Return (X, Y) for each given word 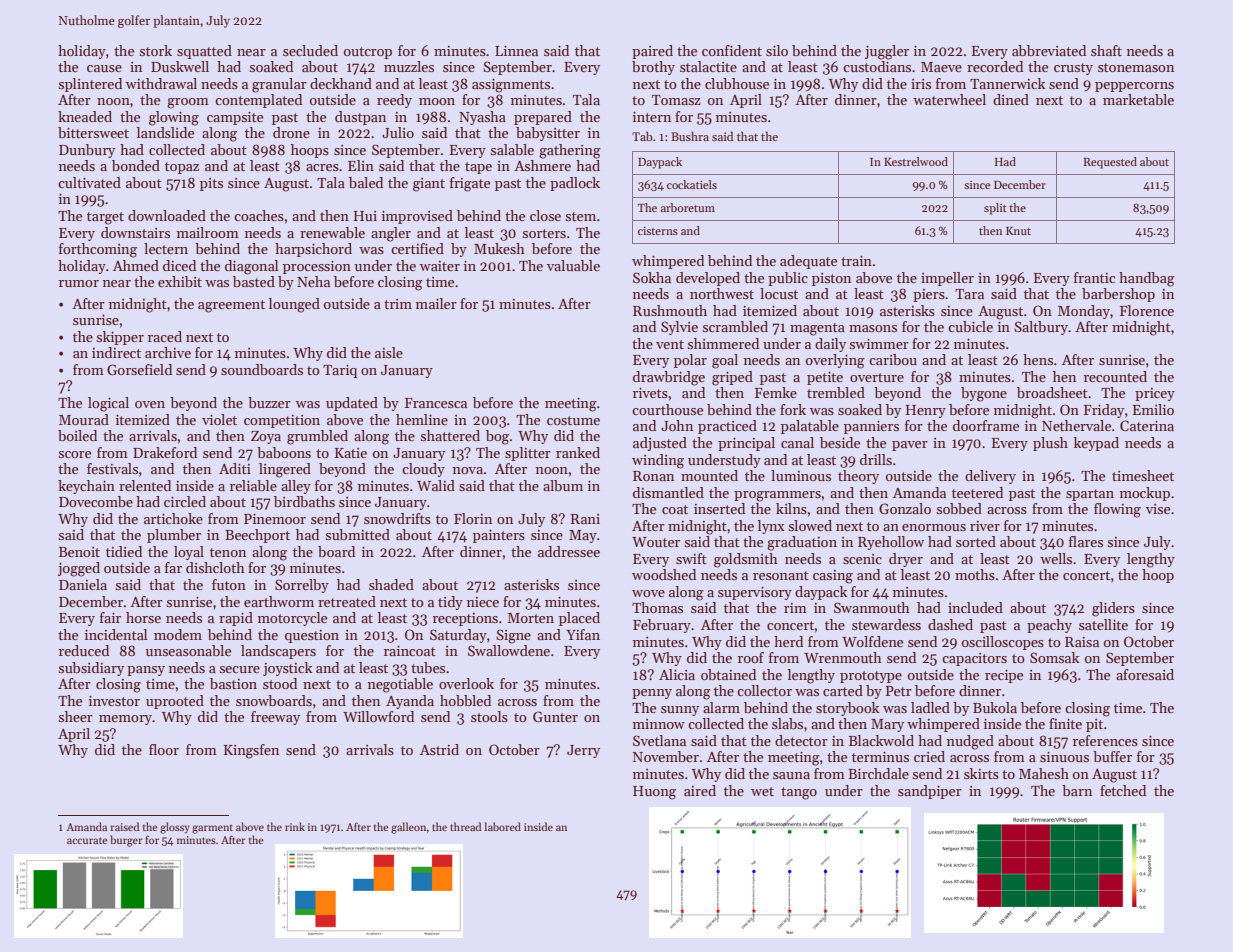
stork (155, 50)
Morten (531, 618)
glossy (175, 828)
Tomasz (676, 100)
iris (921, 84)
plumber (174, 536)
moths (975, 574)
